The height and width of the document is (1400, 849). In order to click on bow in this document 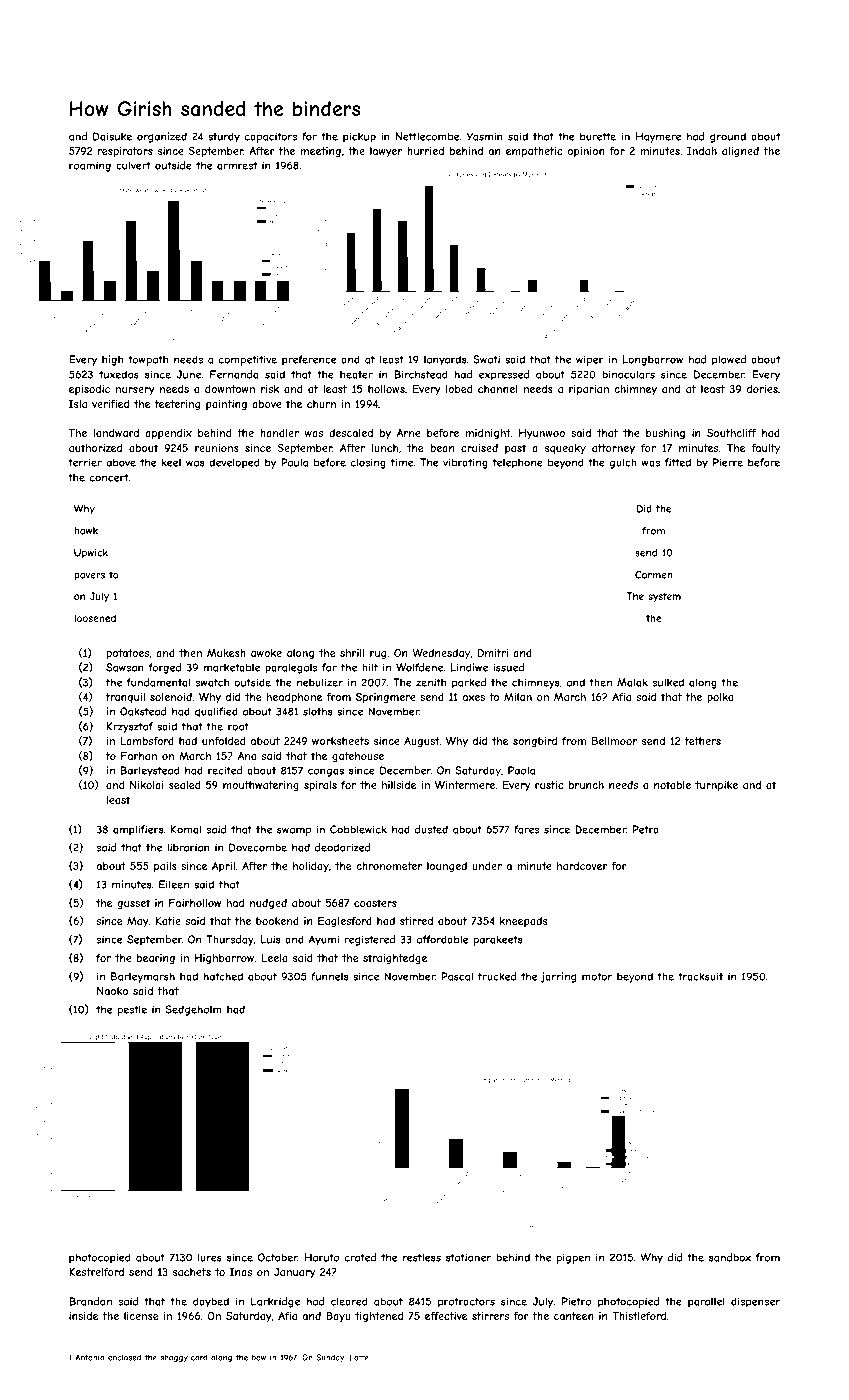, I will do `click(259, 1357)`.
